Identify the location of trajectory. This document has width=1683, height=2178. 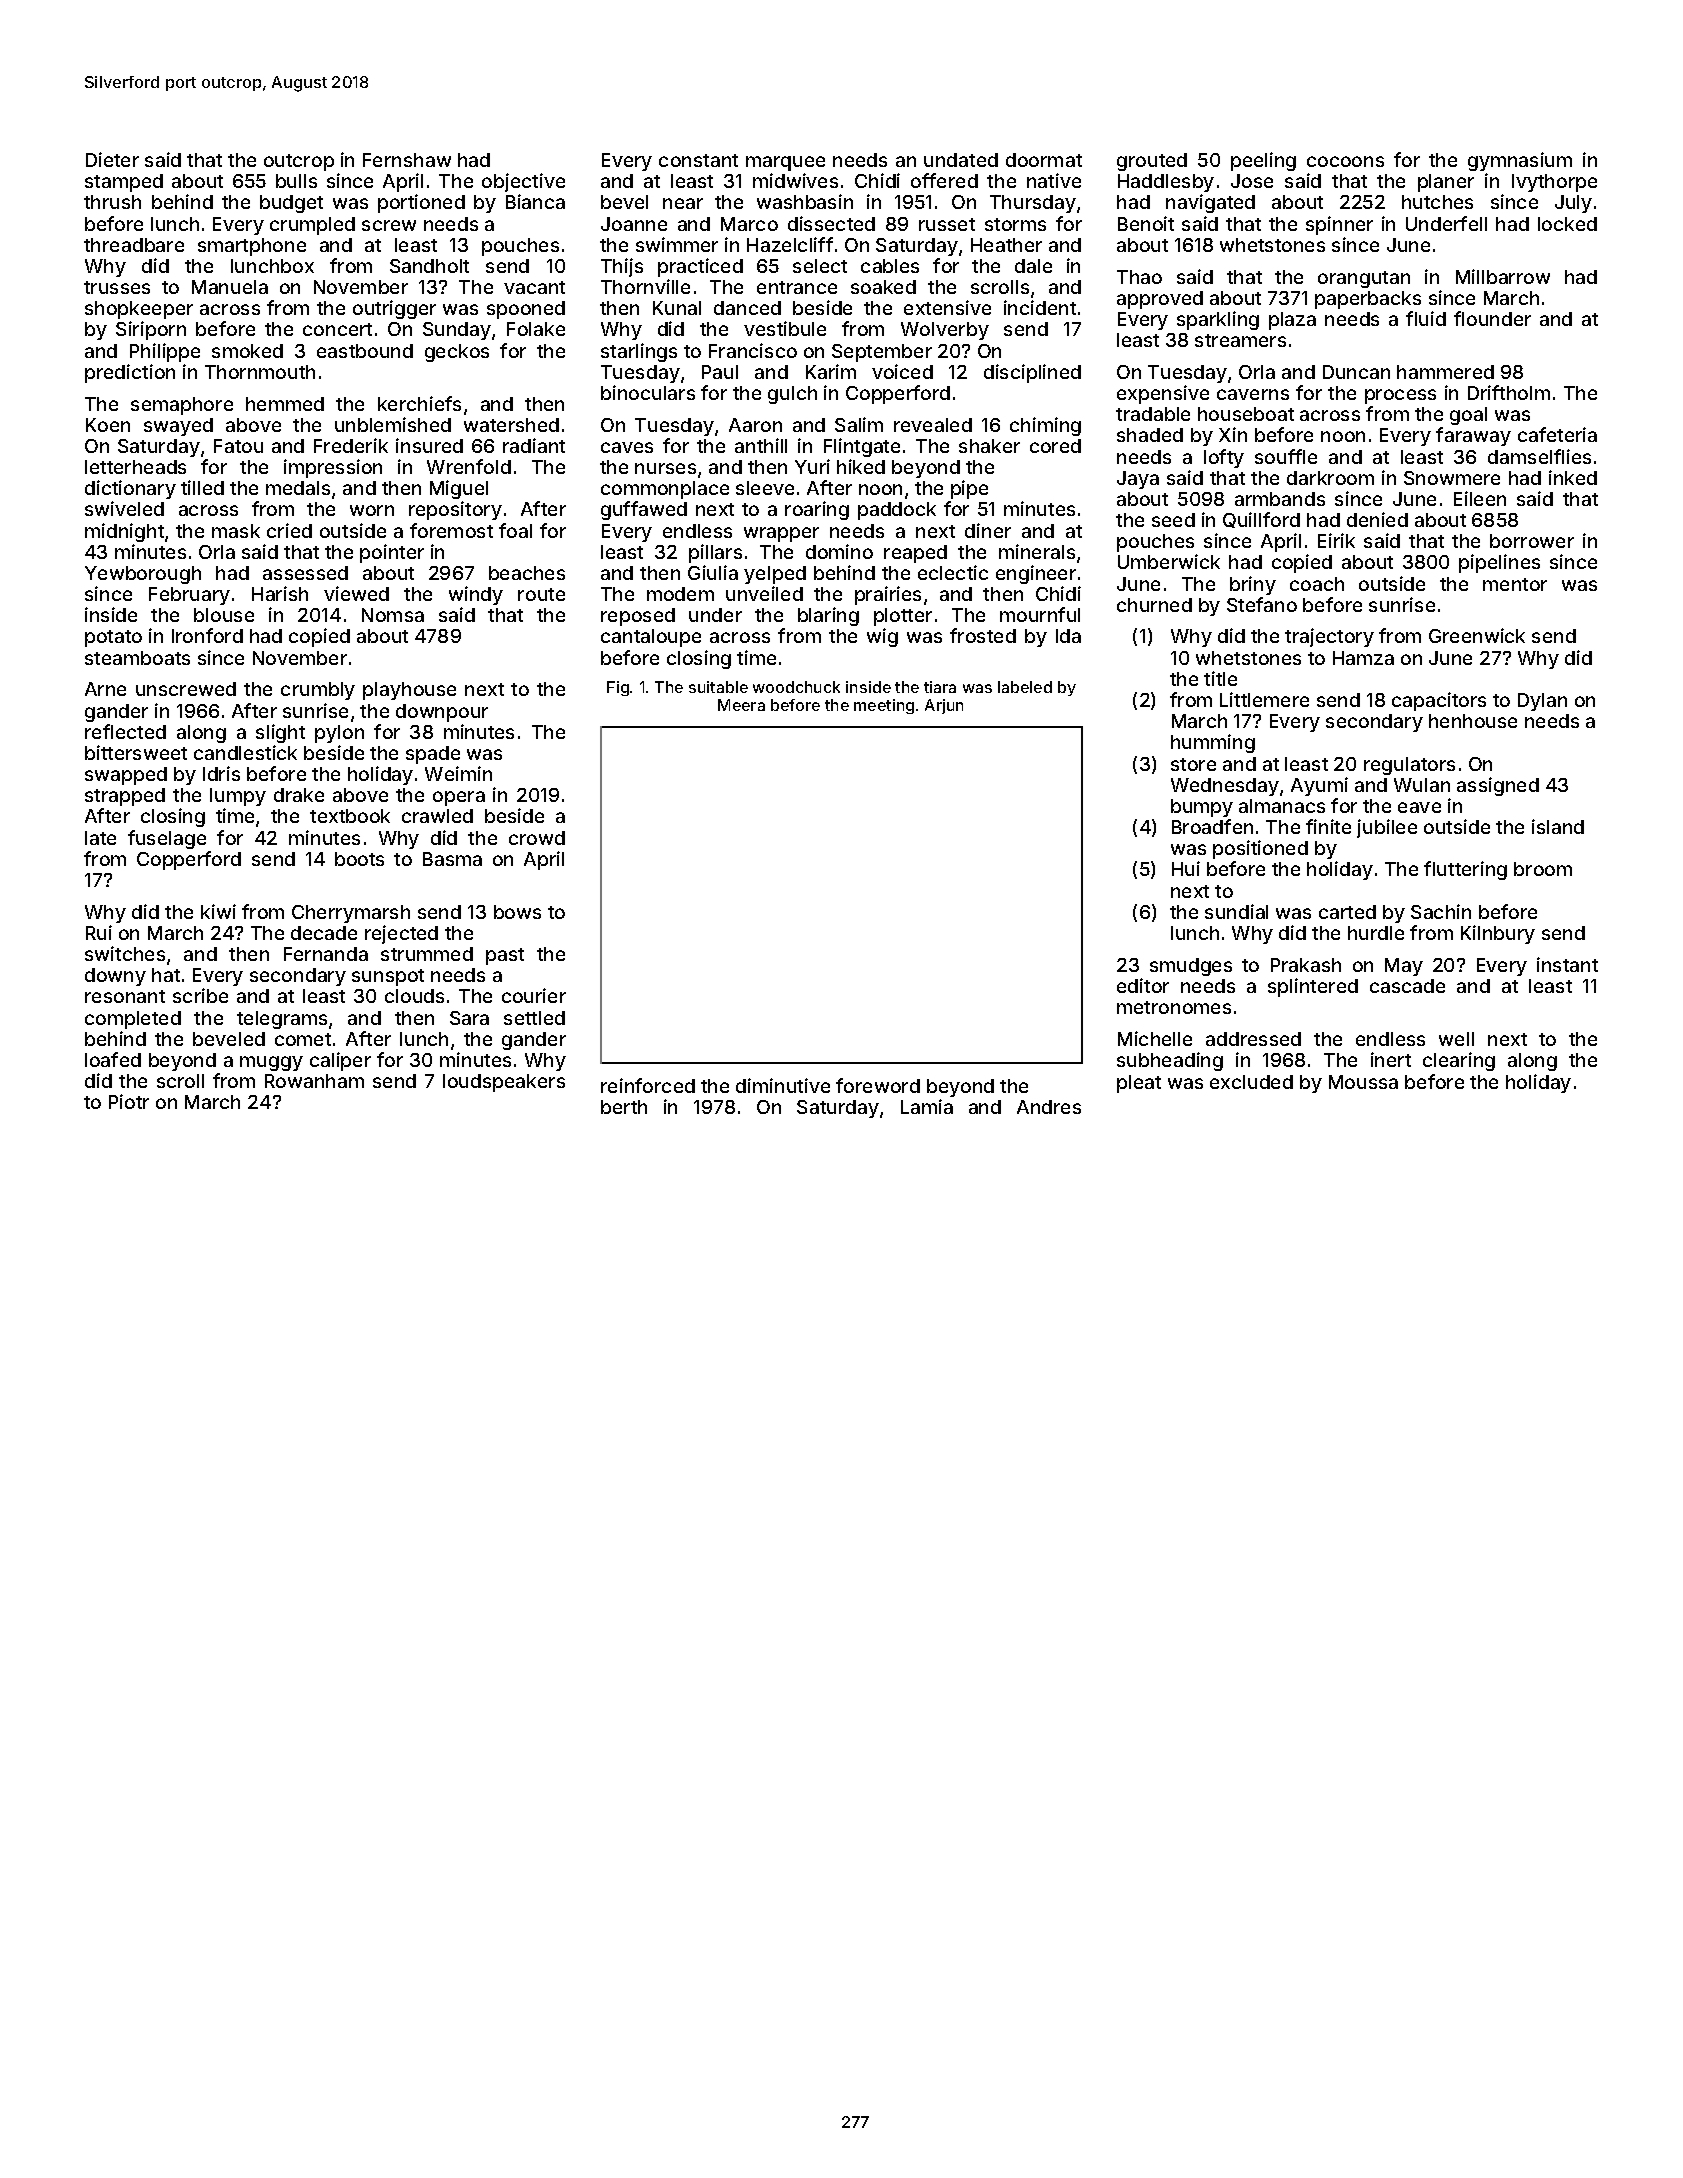
(1329, 637).
